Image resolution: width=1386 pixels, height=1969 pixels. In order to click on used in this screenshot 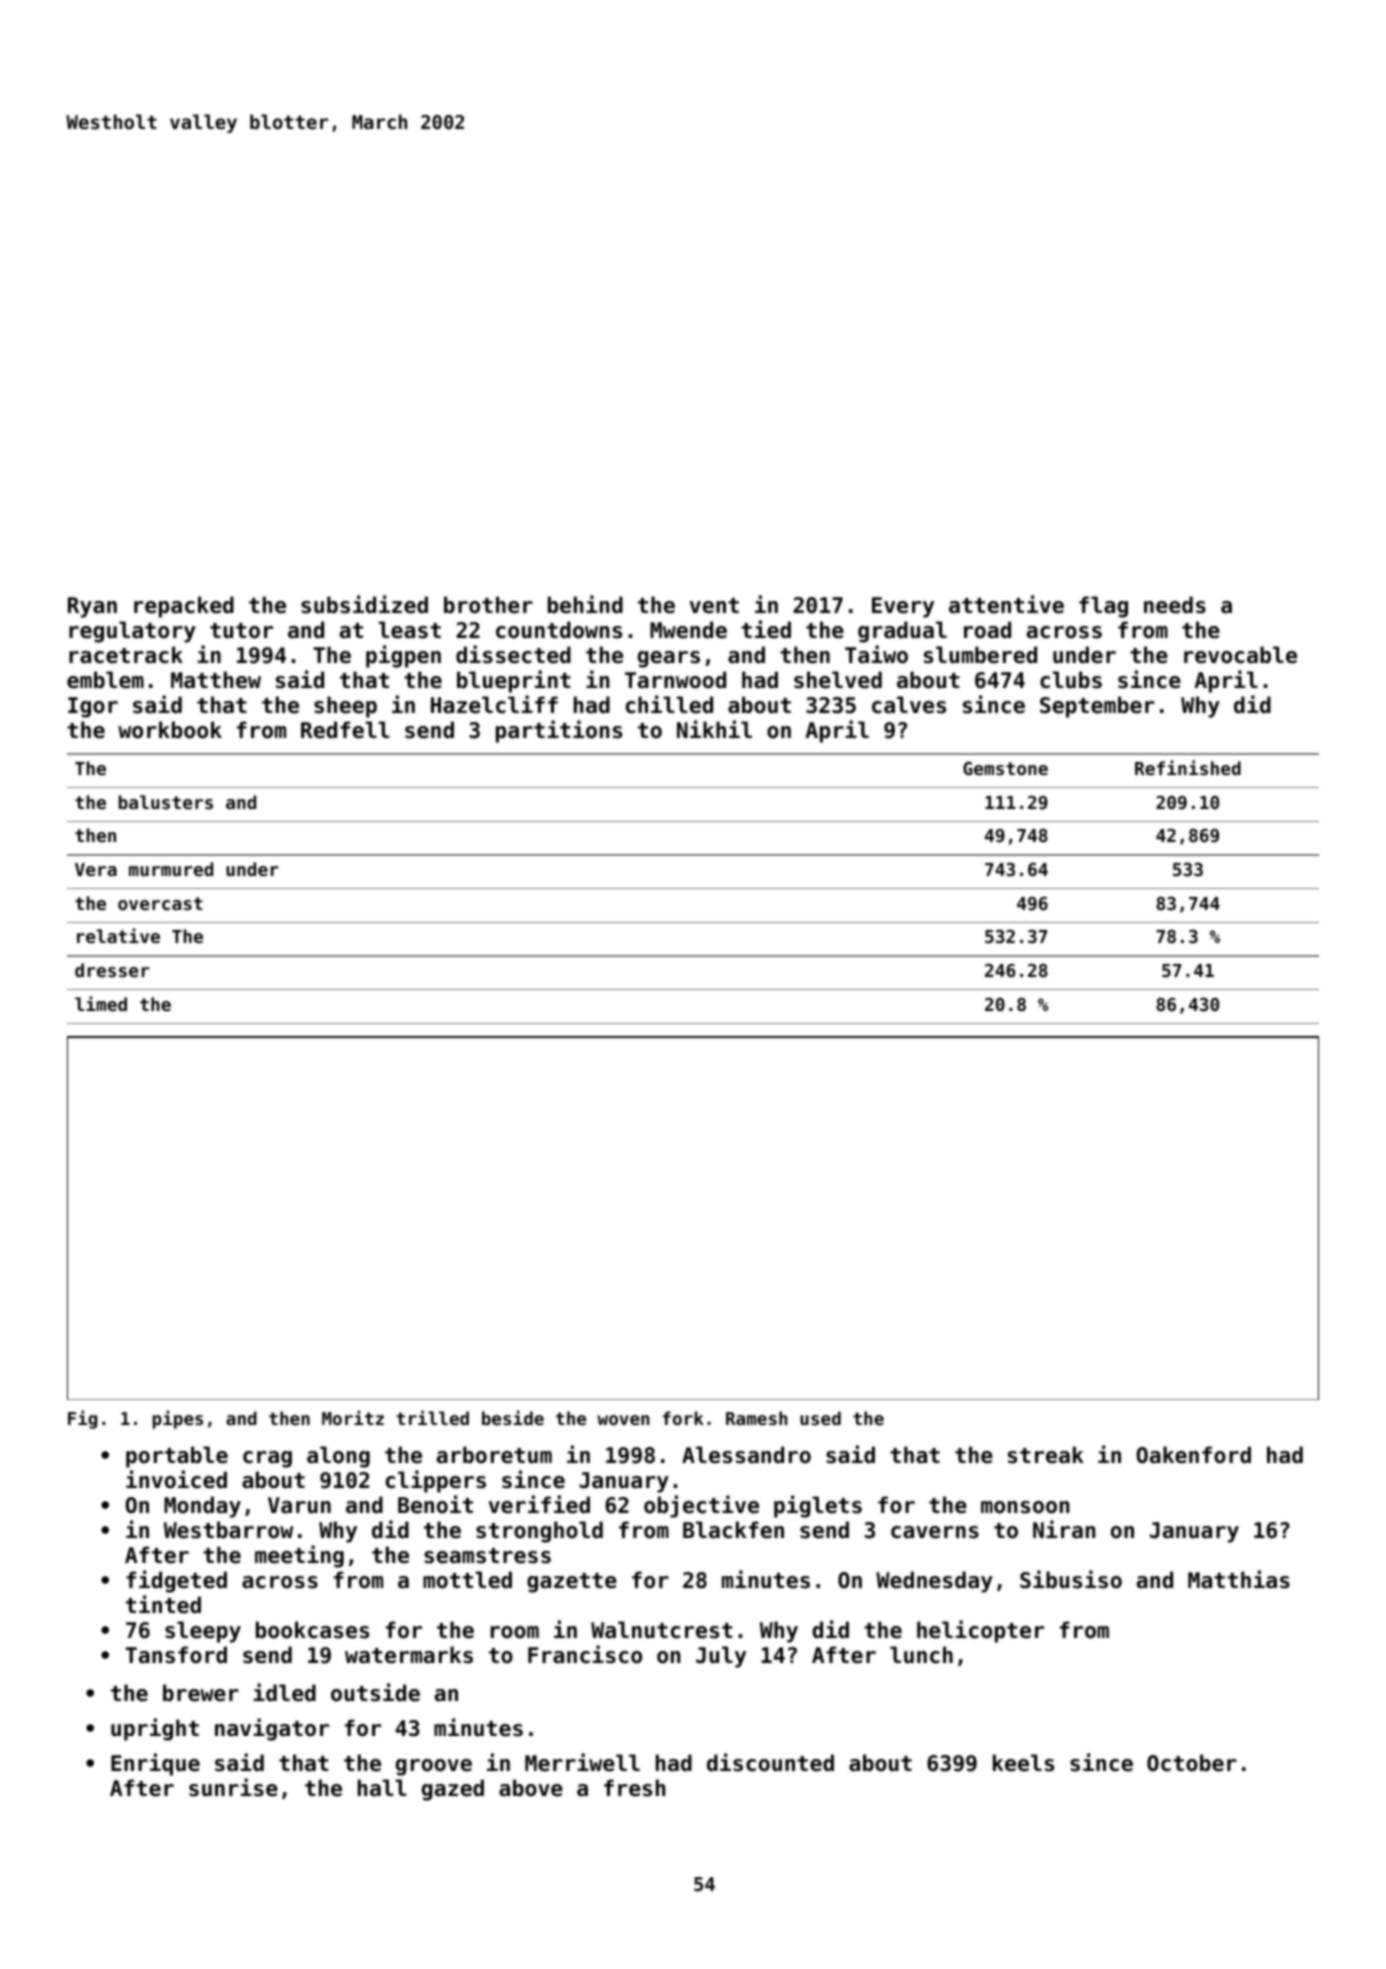, I will do `click(820, 1418)`.
